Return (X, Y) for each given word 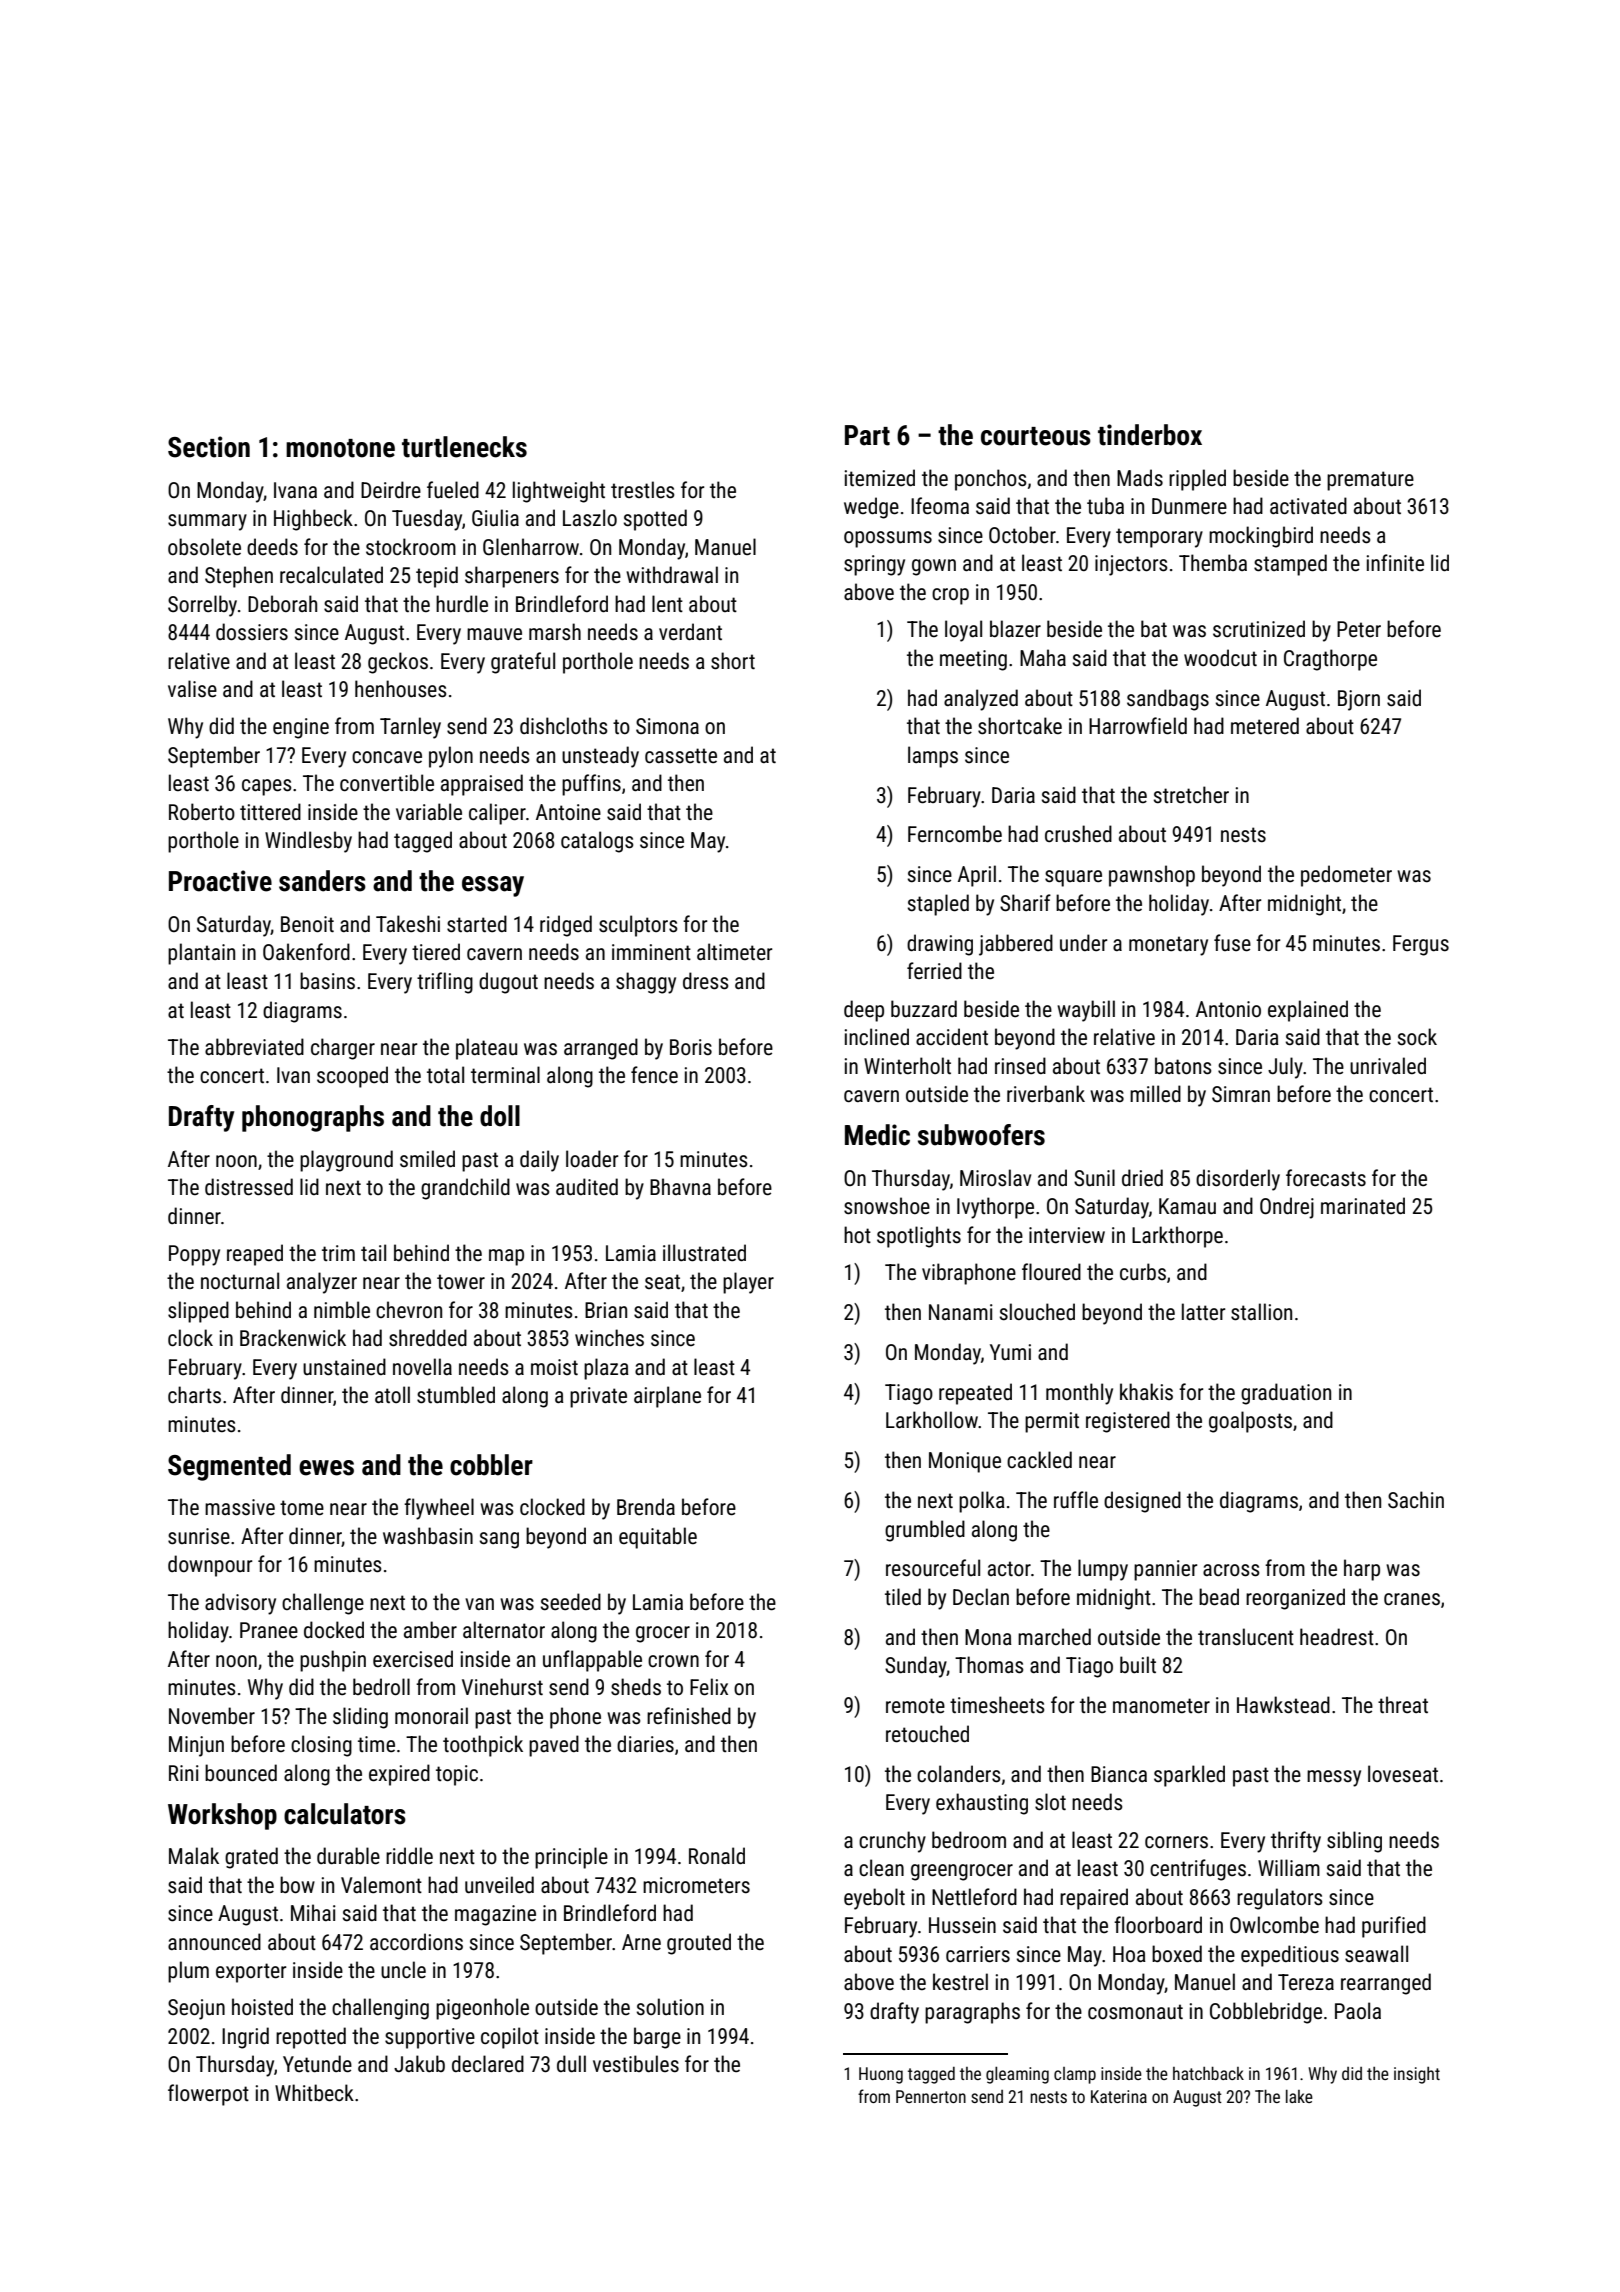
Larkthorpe (1177, 1237)
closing (321, 1746)
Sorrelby (202, 606)
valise (192, 689)
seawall (1376, 1954)
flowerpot (208, 2095)
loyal (963, 631)
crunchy (892, 1842)
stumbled (456, 1395)
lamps (933, 757)
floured (1051, 1272)
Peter (1359, 629)
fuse (1232, 943)
